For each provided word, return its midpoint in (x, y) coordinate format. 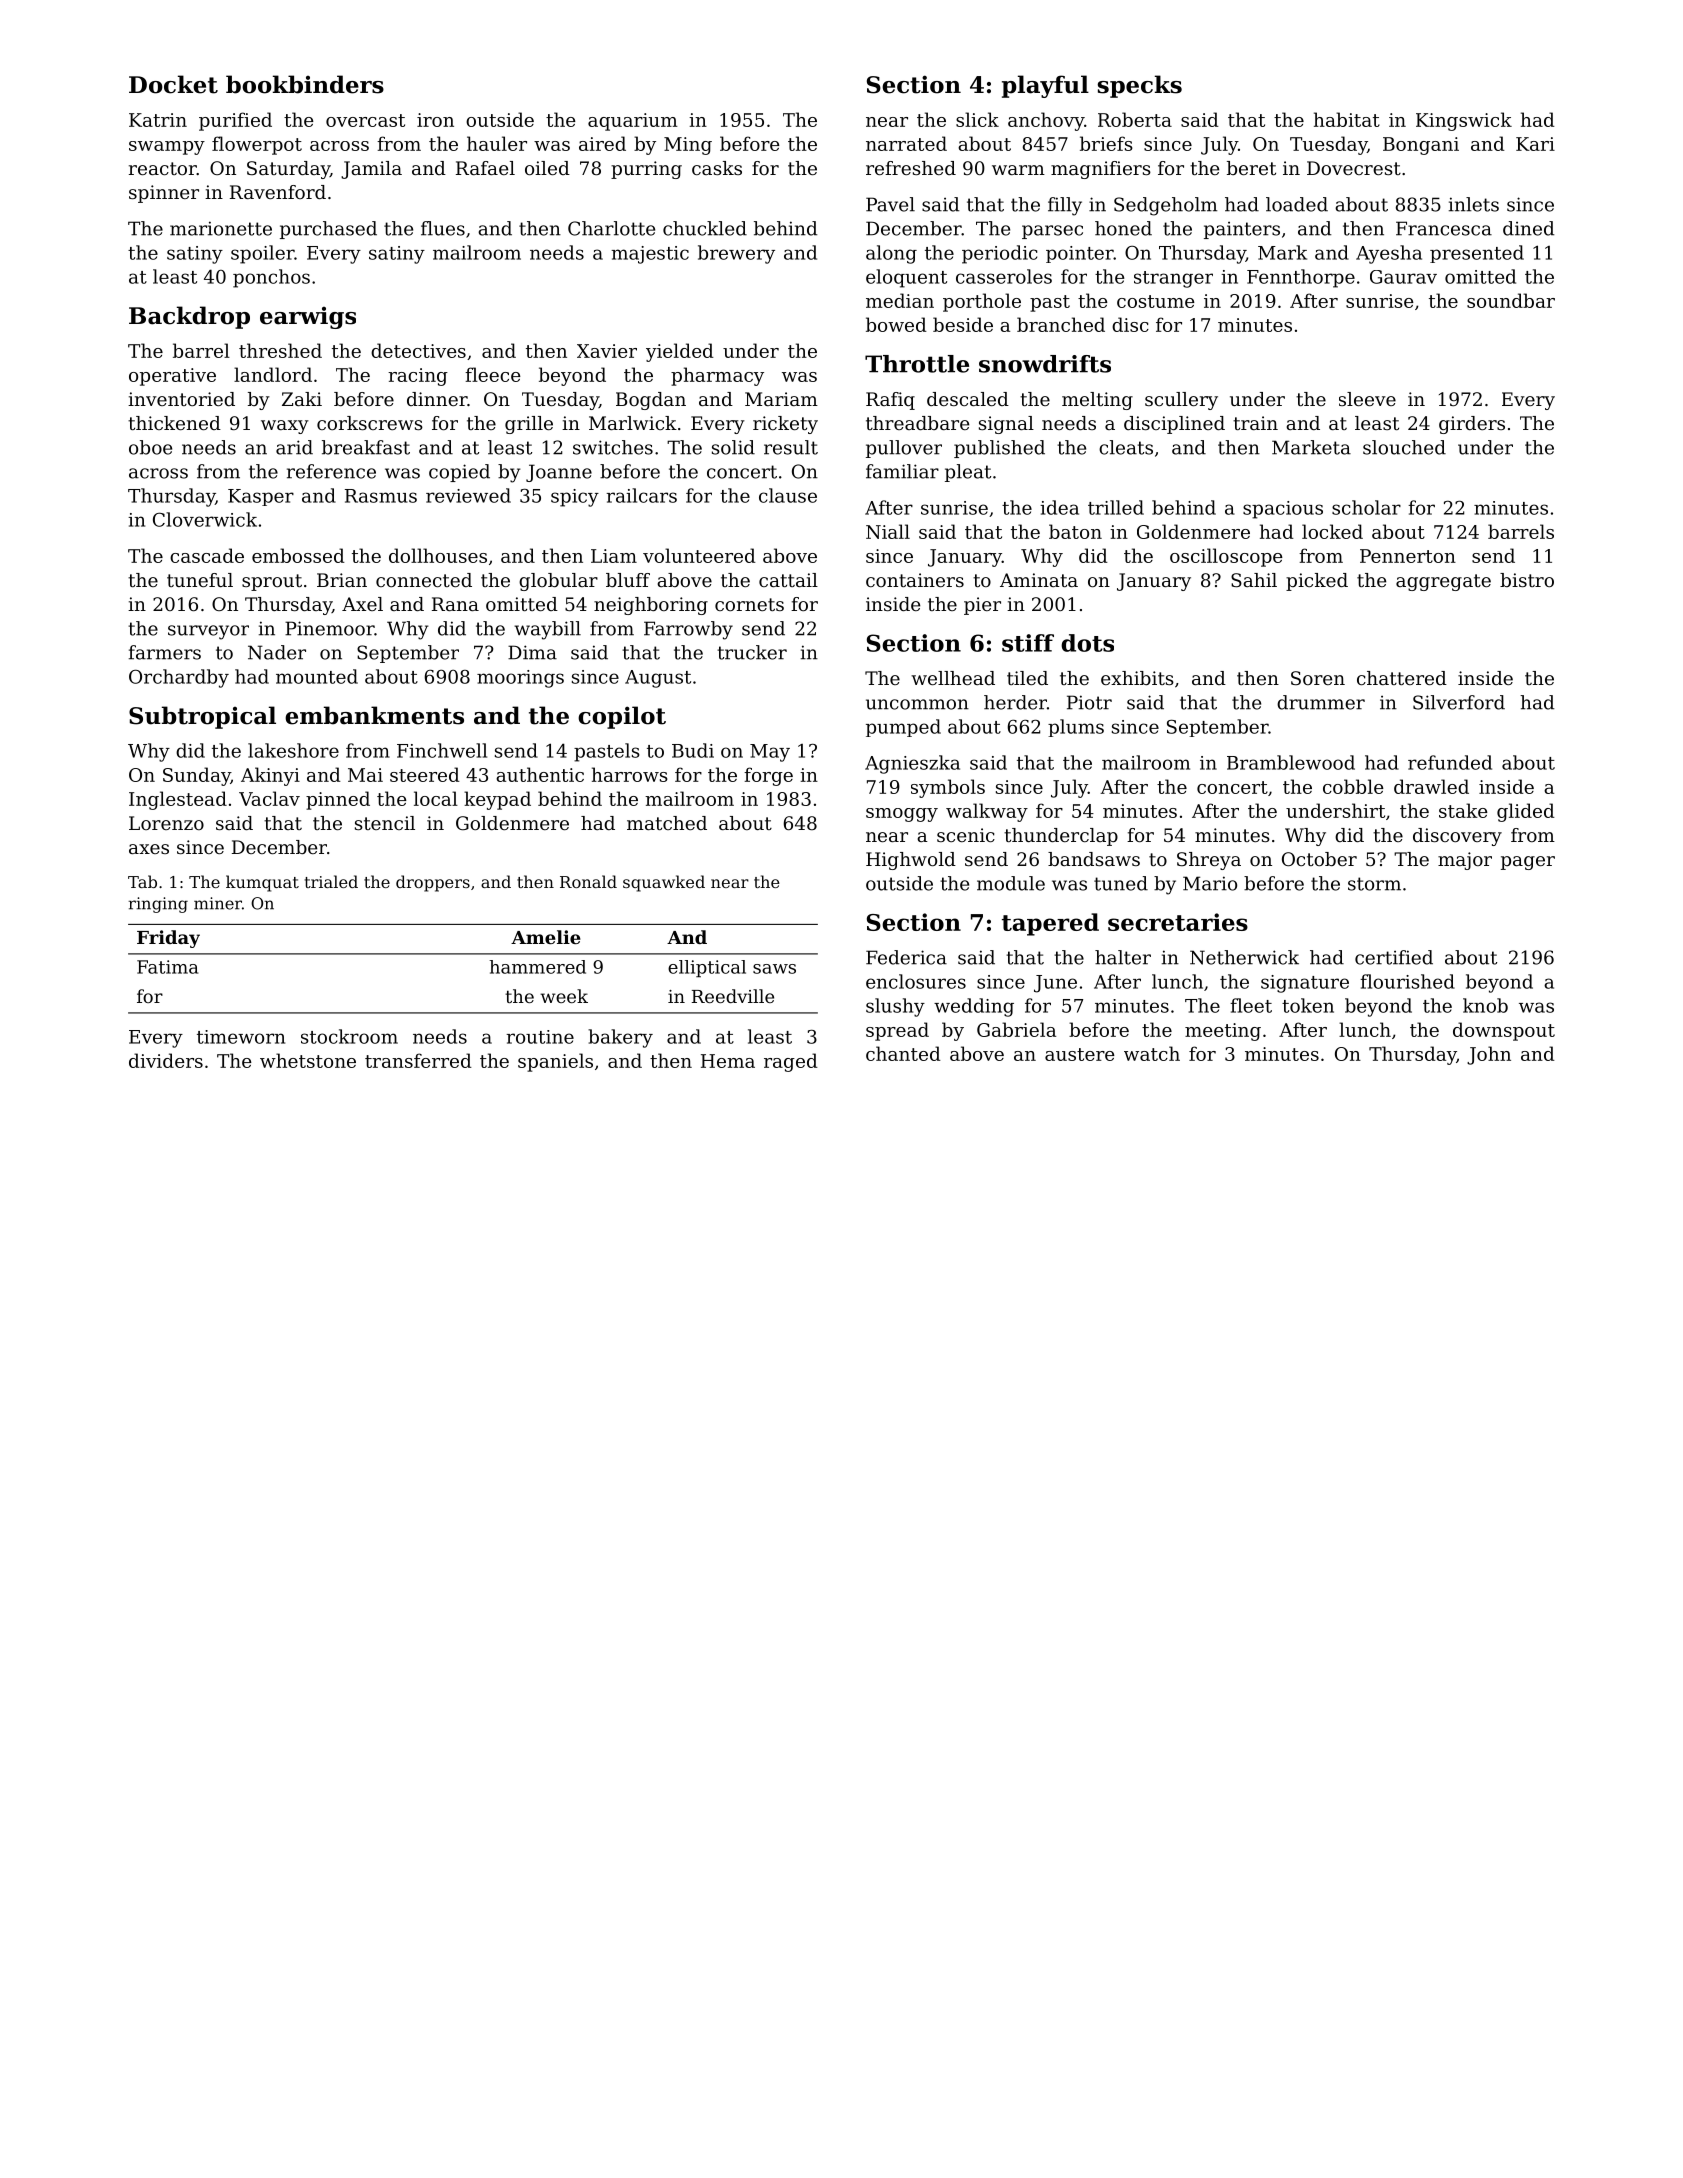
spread (897, 1031)
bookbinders (305, 84)
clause (788, 495)
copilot (622, 717)
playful (1045, 86)
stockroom (349, 1036)
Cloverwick (205, 519)
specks (1140, 86)
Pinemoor (329, 628)
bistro (1527, 580)
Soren (1318, 678)
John (1489, 1055)
